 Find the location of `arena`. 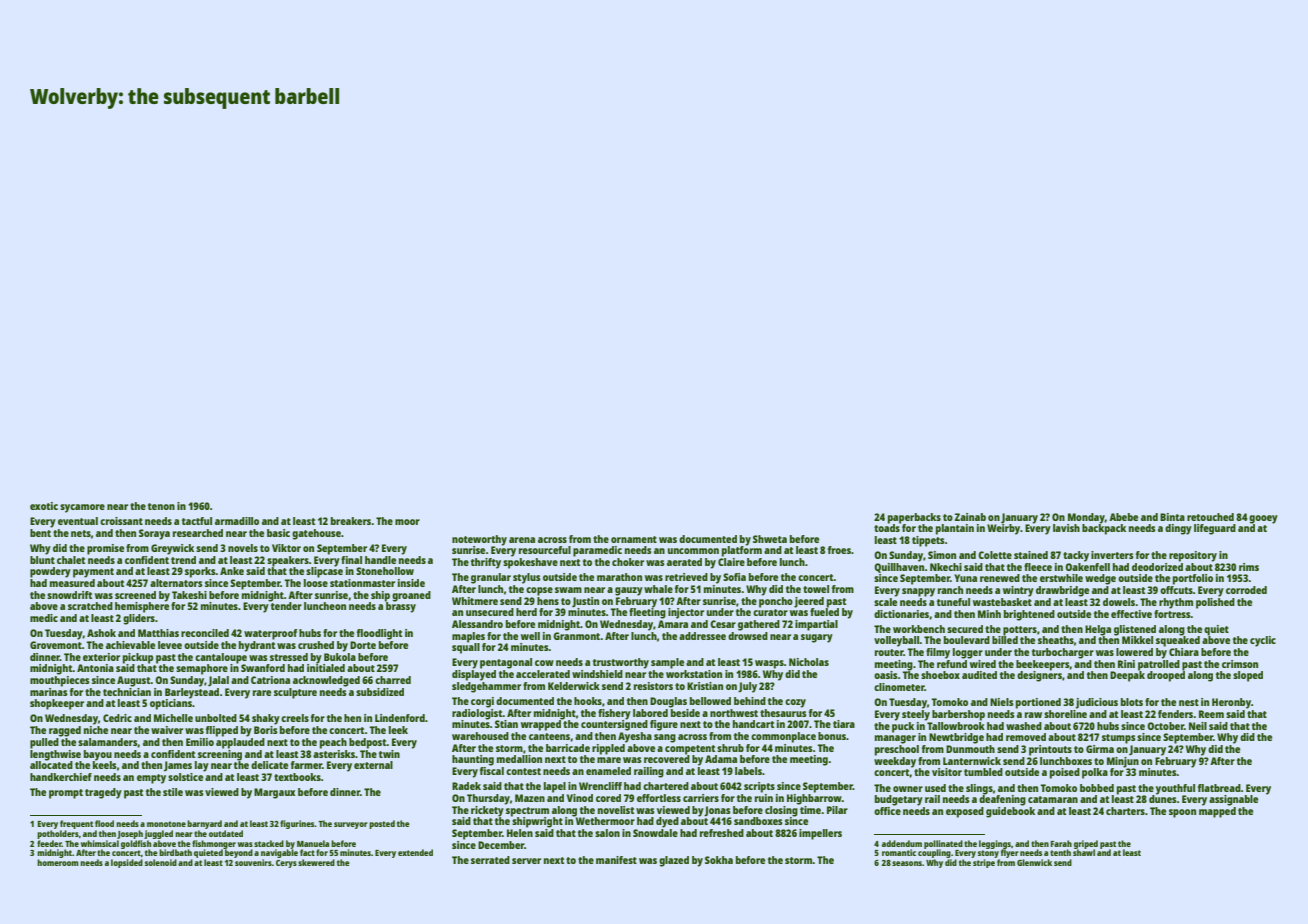

arena is located at coordinates (522, 540).
